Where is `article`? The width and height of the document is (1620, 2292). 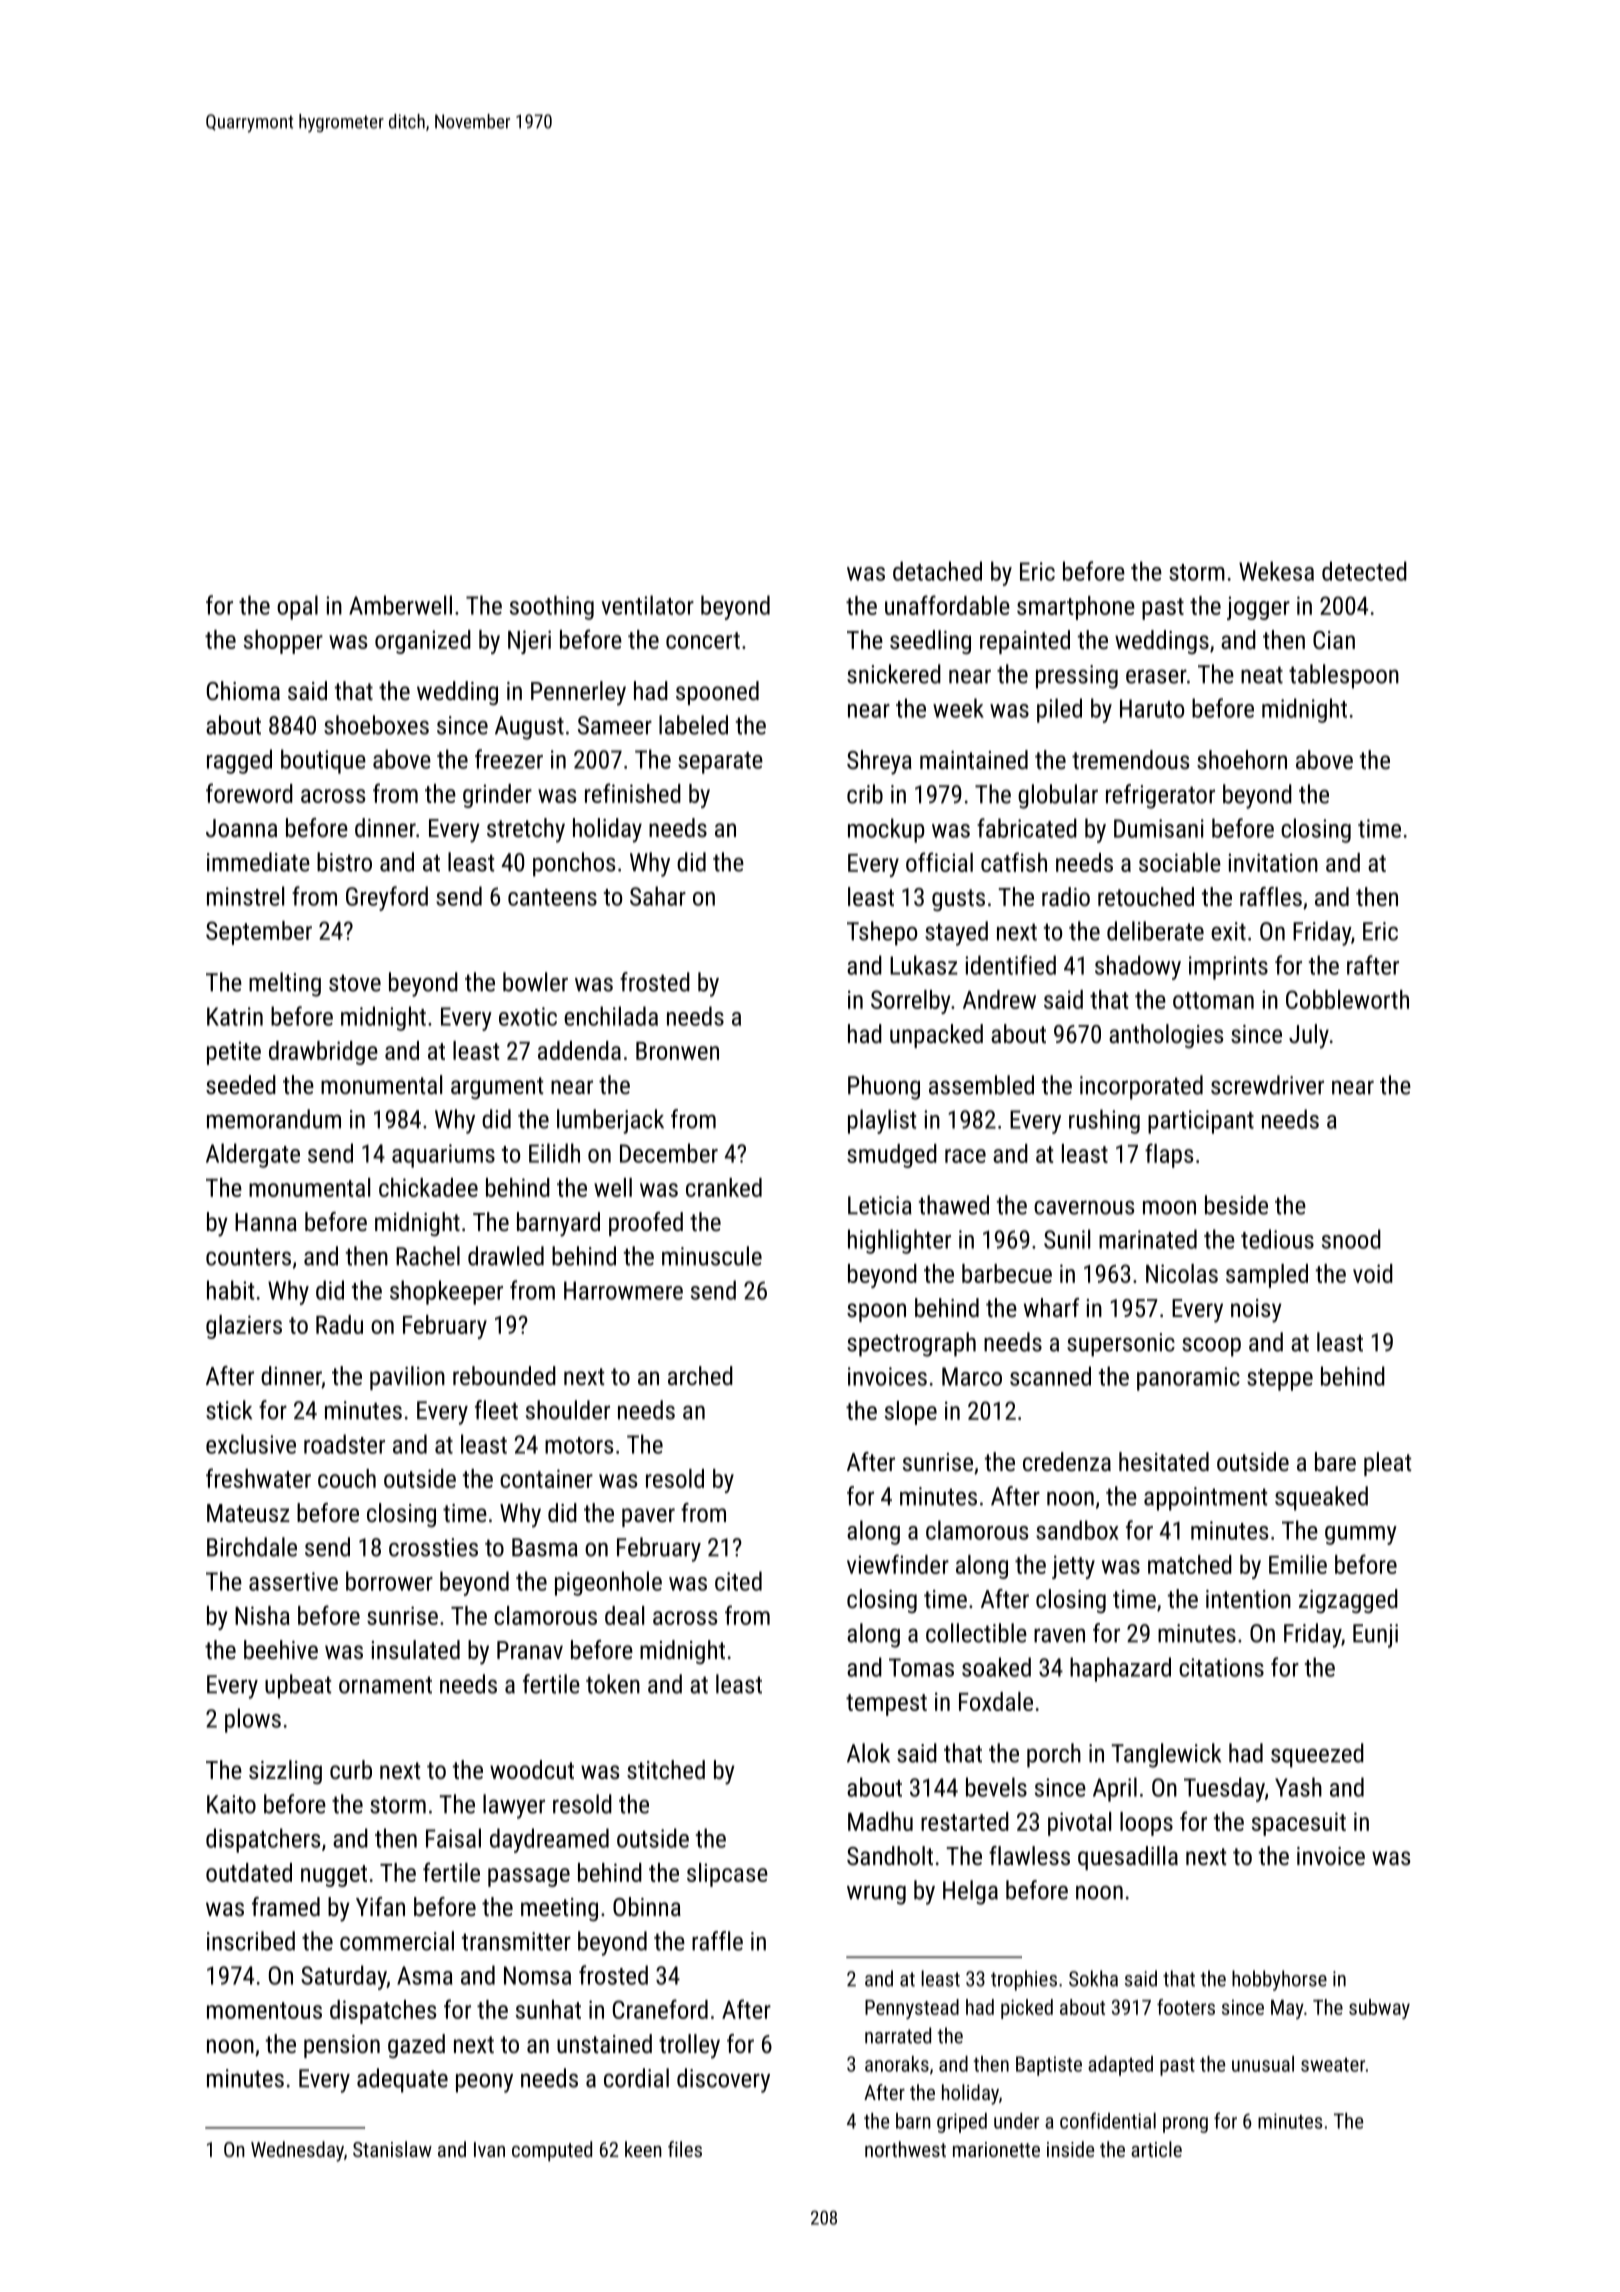 article is located at coordinates (1156, 2149).
